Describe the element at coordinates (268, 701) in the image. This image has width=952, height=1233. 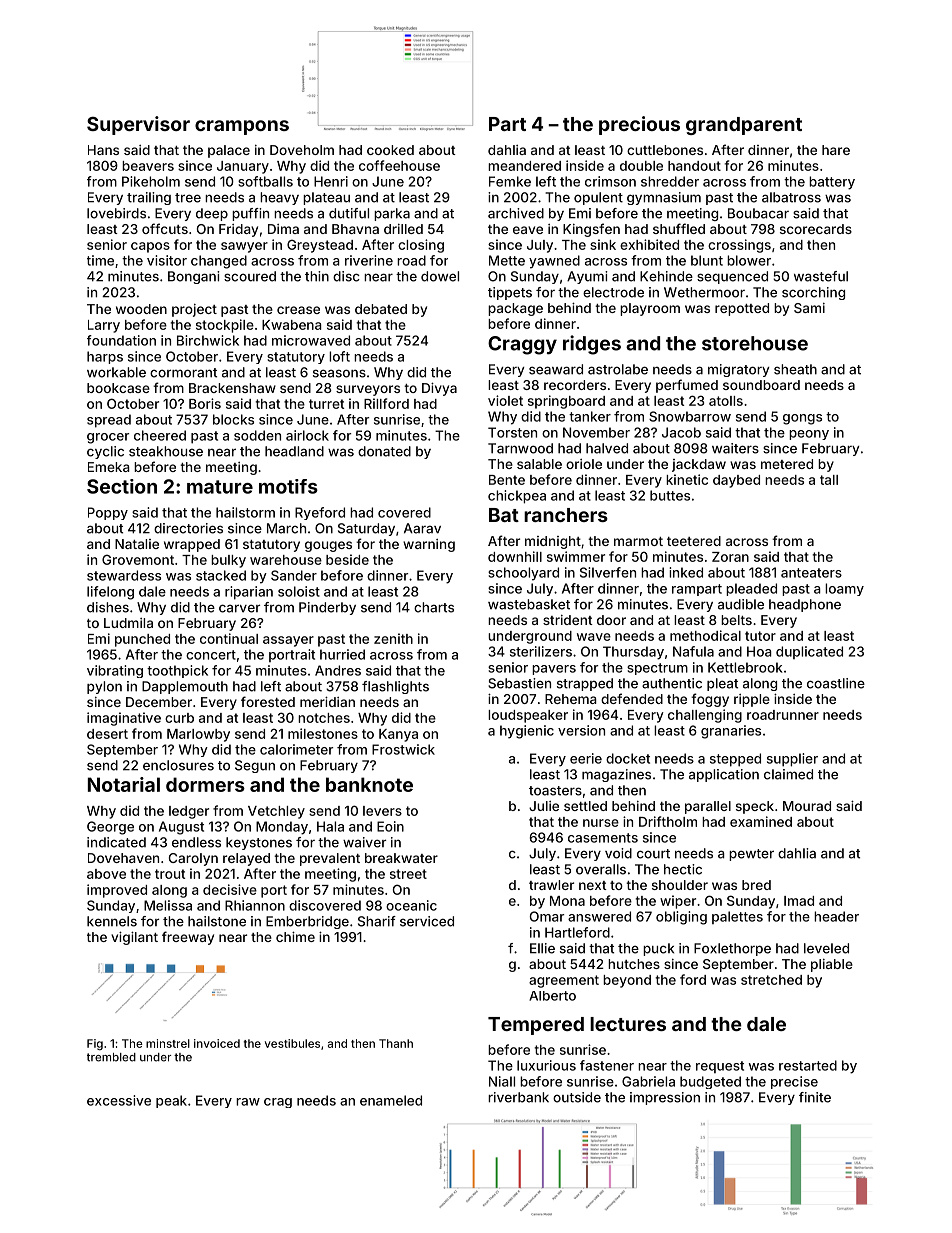
I see `forested` at that location.
